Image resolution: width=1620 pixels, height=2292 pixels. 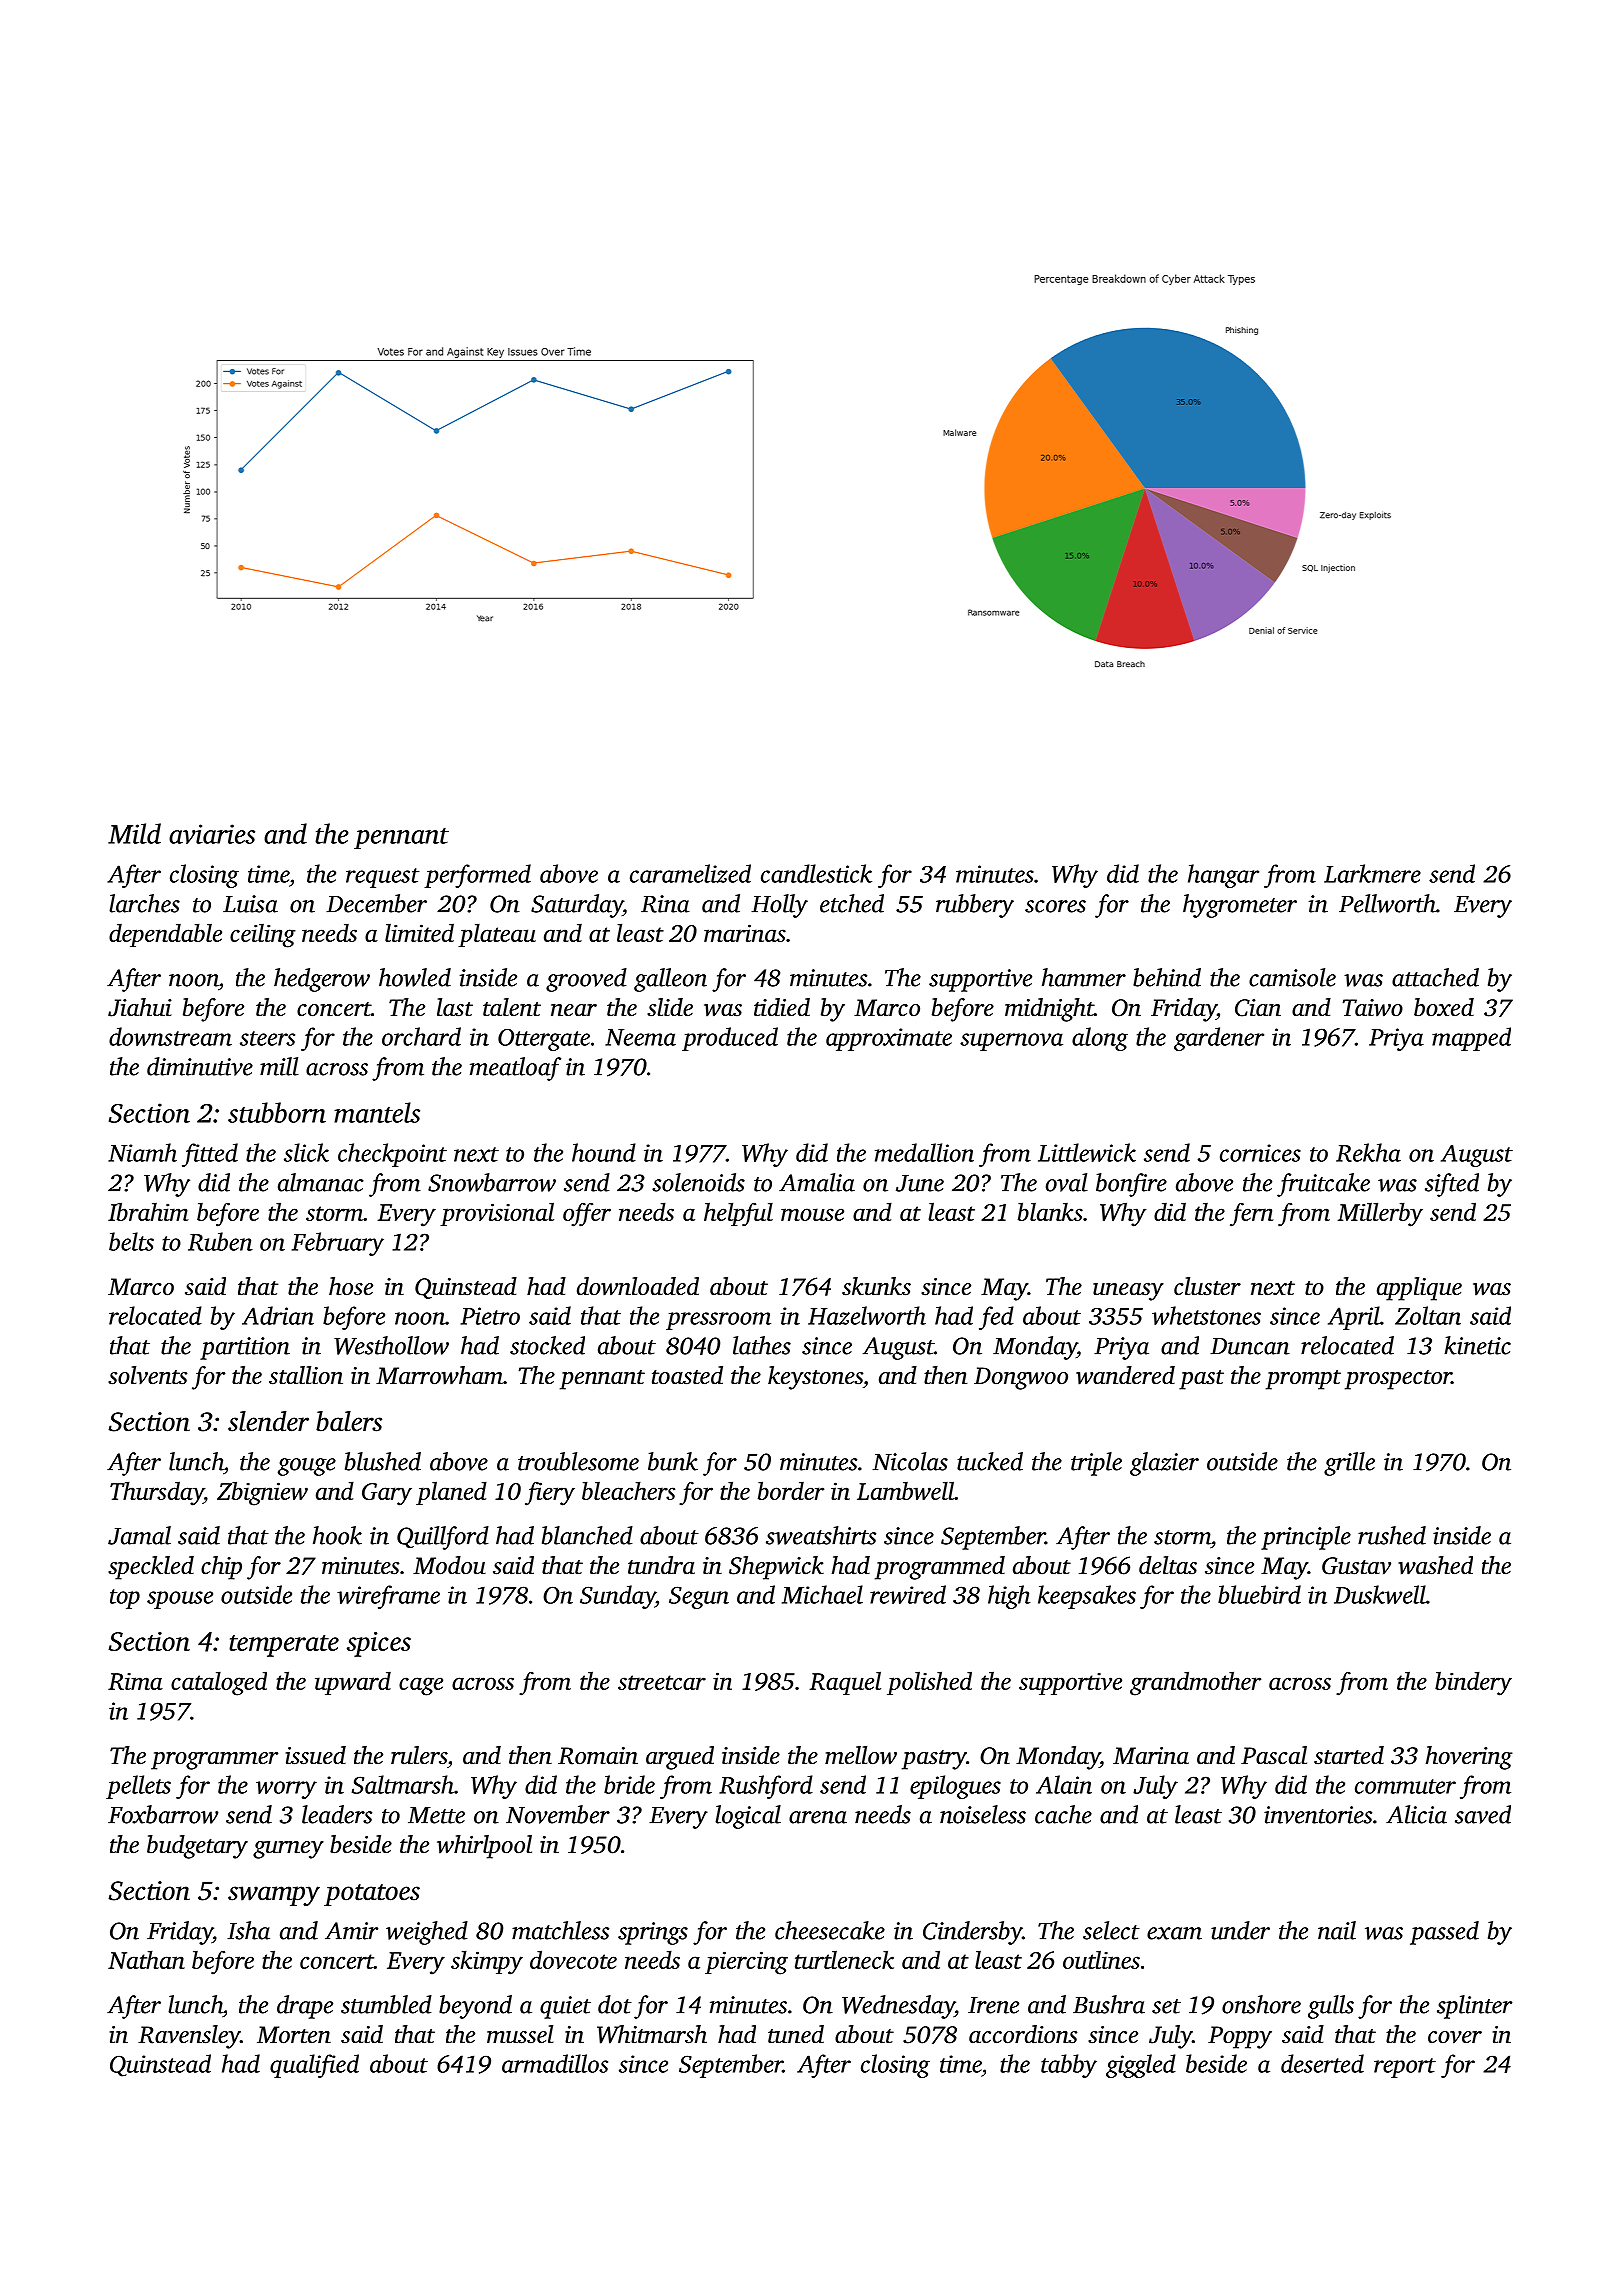 I want to click on Niamh, so click(x=142, y=1152).
